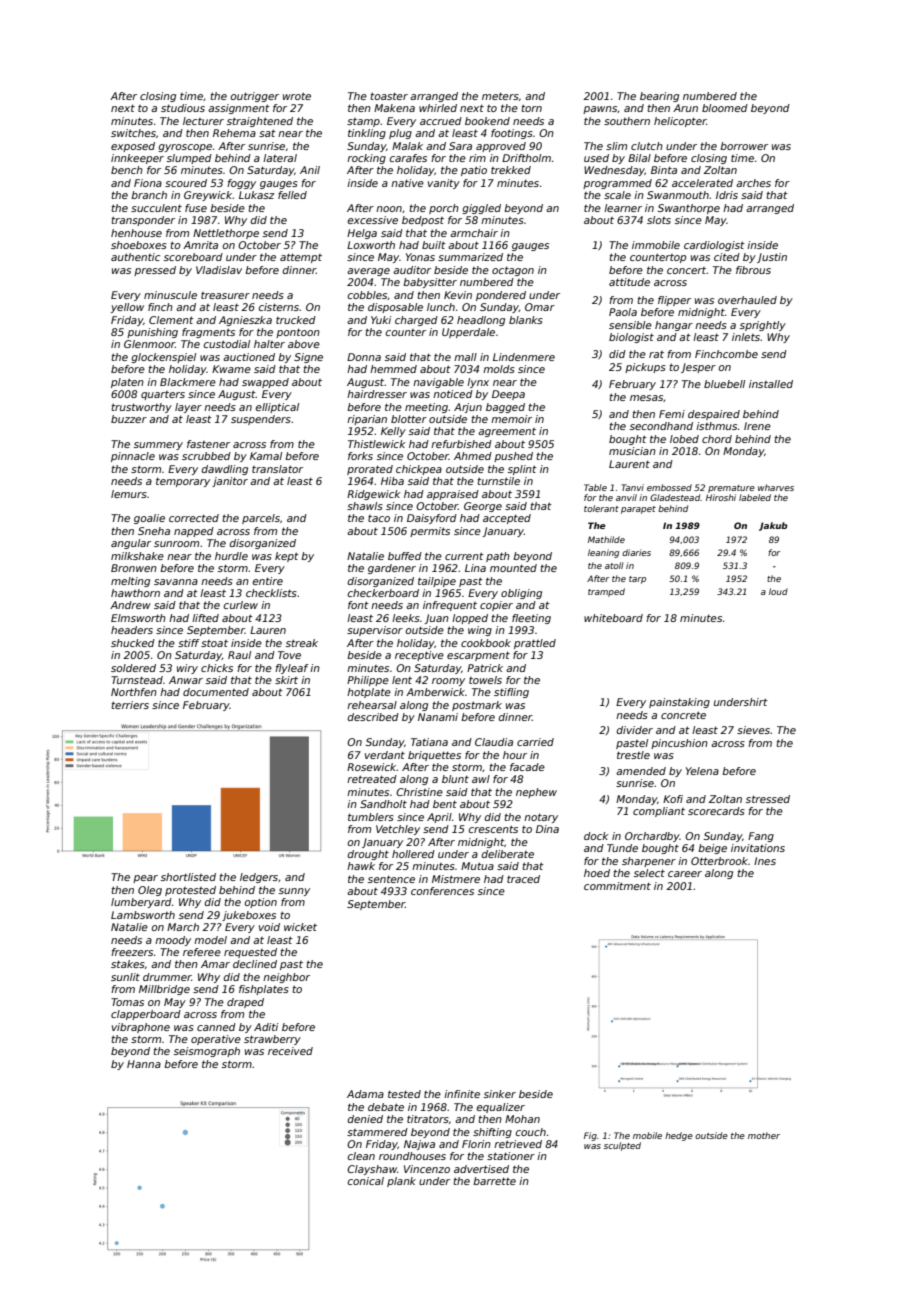 This screenshot has width=908, height=1316. I want to click on bearing, so click(659, 97).
